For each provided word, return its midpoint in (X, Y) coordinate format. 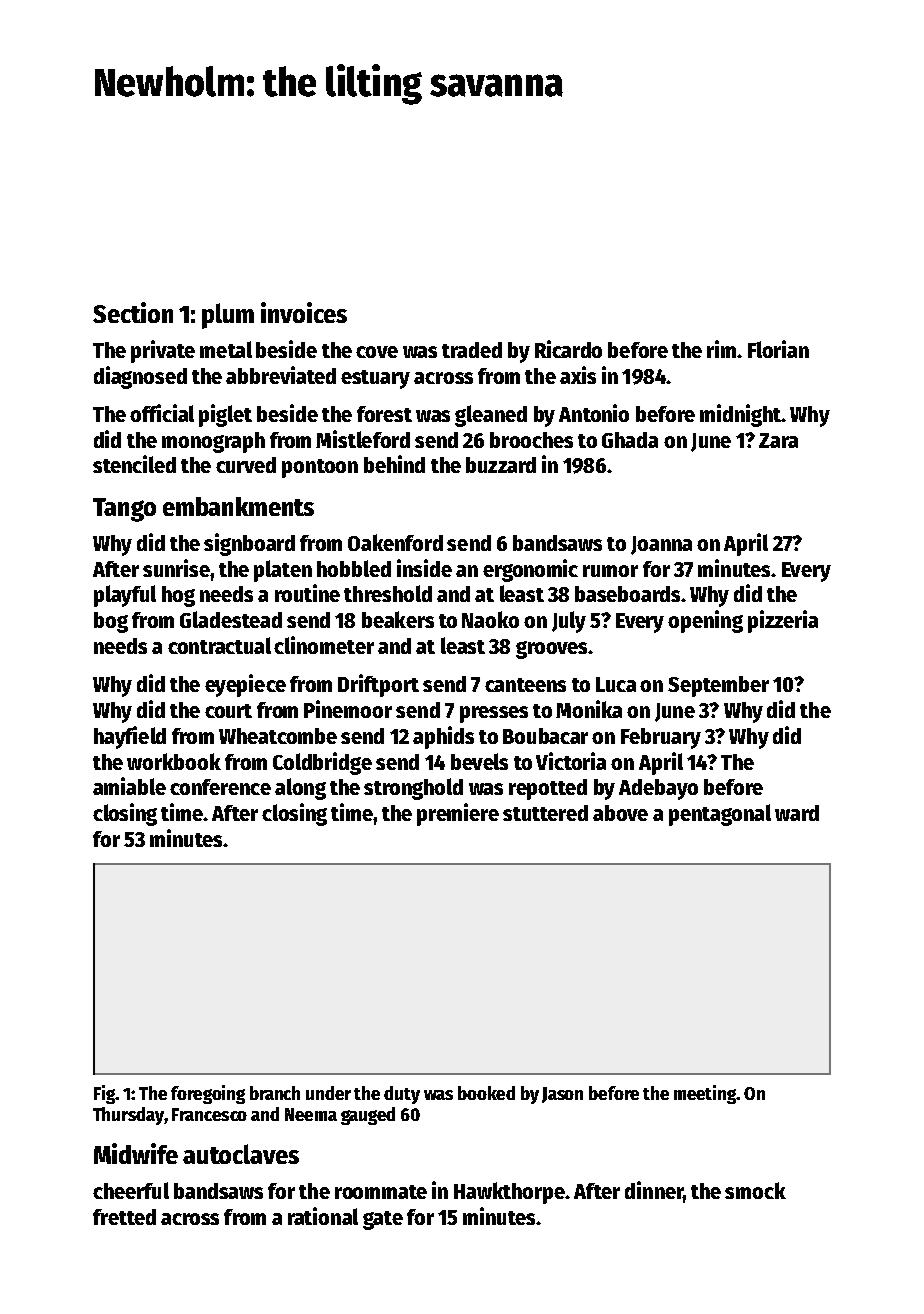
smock (755, 1190)
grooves (551, 650)
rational (323, 1216)
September (718, 686)
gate (383, 1220)
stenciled (134, 464)
